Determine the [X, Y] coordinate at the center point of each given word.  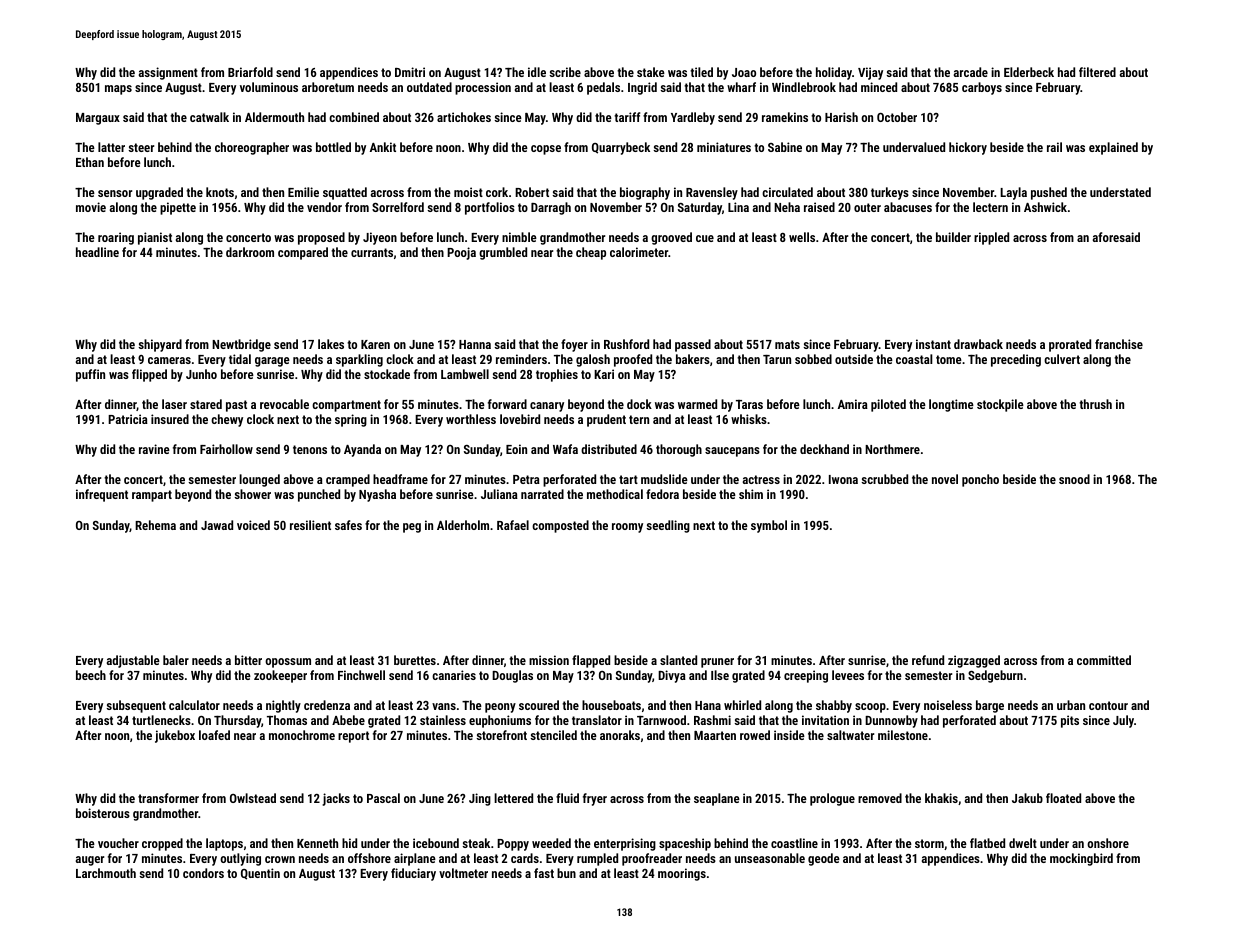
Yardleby [693, 118]
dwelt [1023, 843]
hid [349, 843]
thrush [1095, 404]
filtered [1097, 72]
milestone [903, 735]
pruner [717, 663]
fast [544, 873]
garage [272, 362]
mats [787, 344]
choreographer [252, 148]
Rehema [155, 525]
